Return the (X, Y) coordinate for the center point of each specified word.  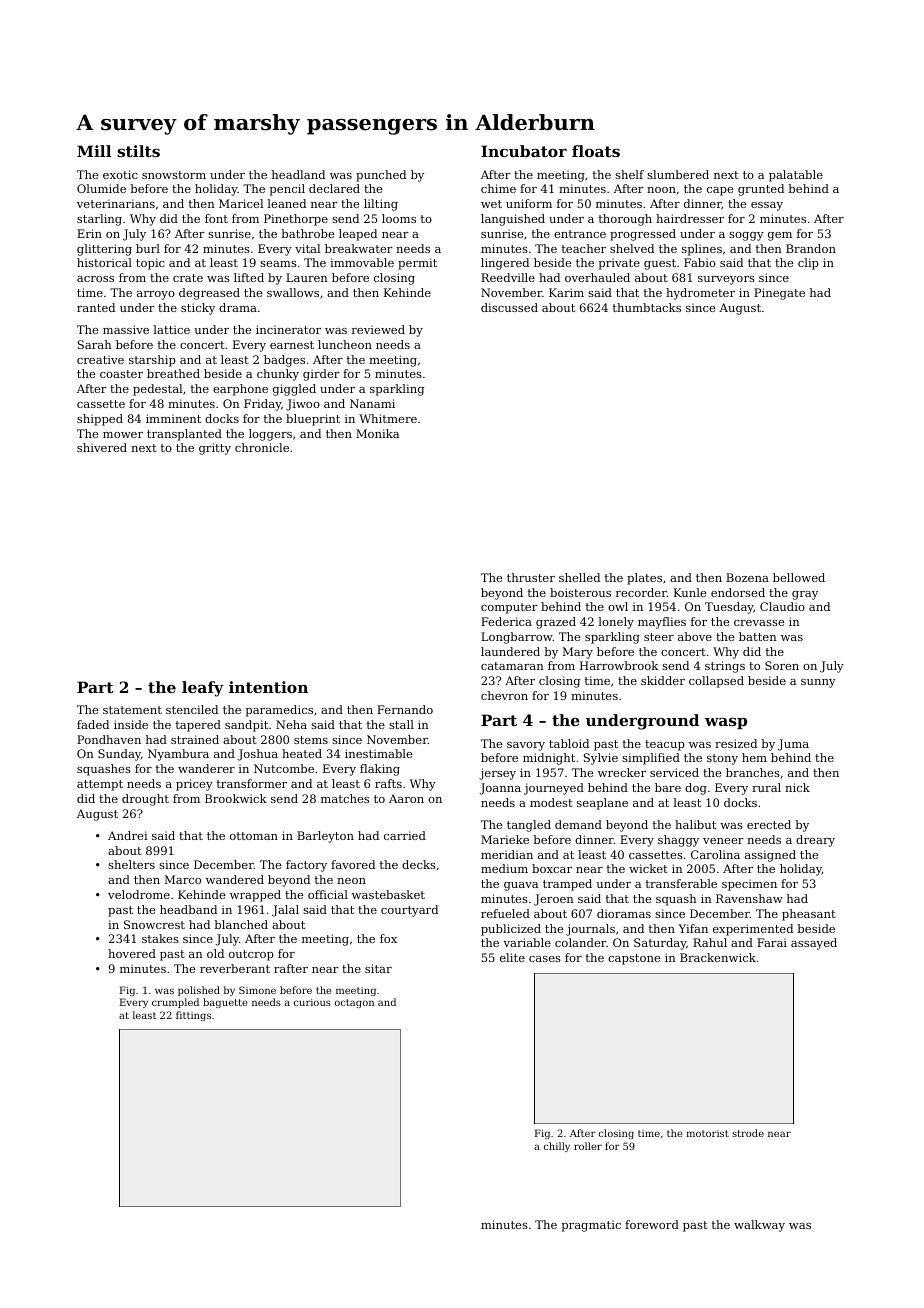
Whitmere (388, 418)
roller (588, 1146)
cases (545, 959)
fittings (193, 1016)
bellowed (799, 577)
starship (152, 361)
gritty (215, 449)
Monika (377, 433)
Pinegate (779, 294)
